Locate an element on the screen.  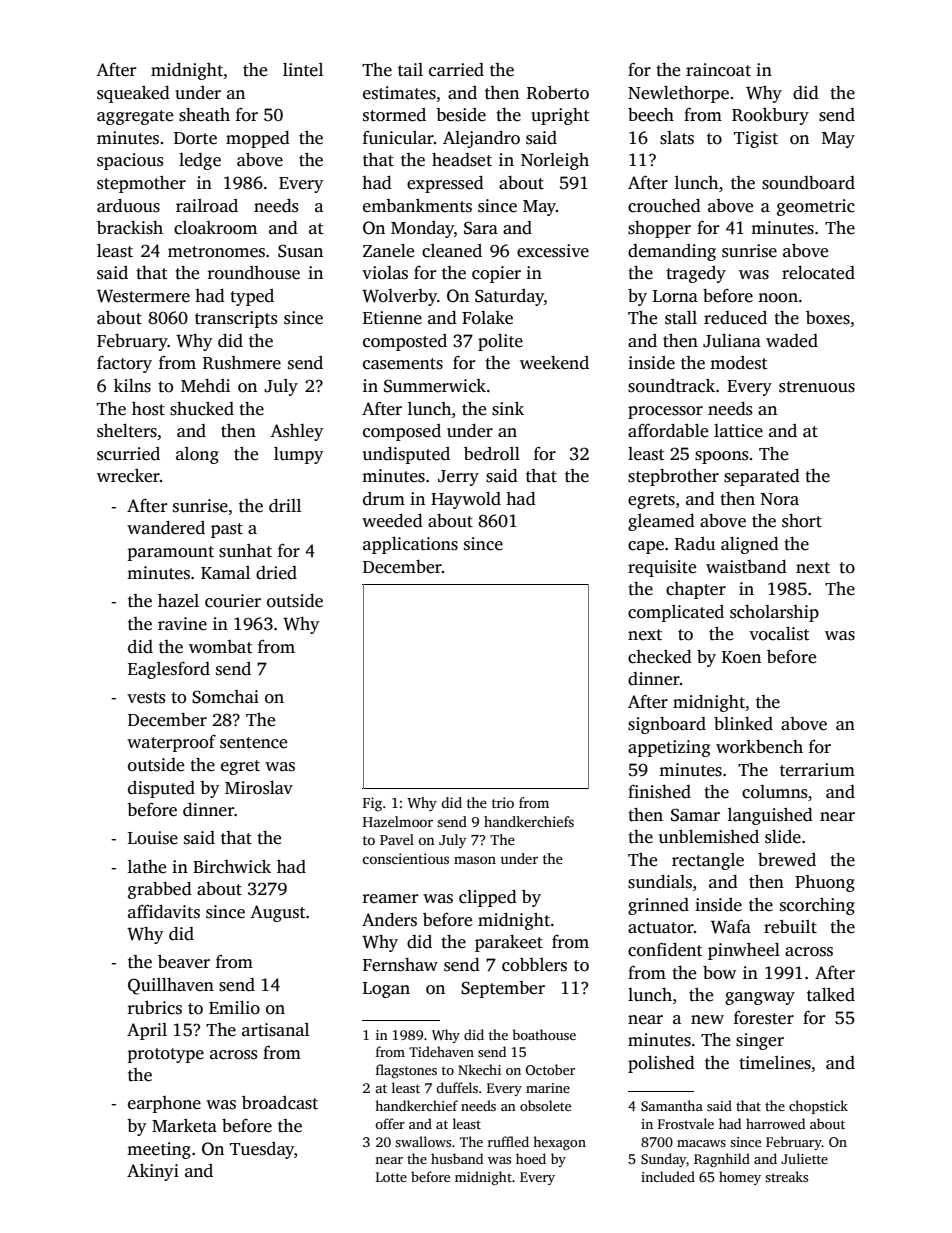
squeaked is located at coordinates (133, 94).
